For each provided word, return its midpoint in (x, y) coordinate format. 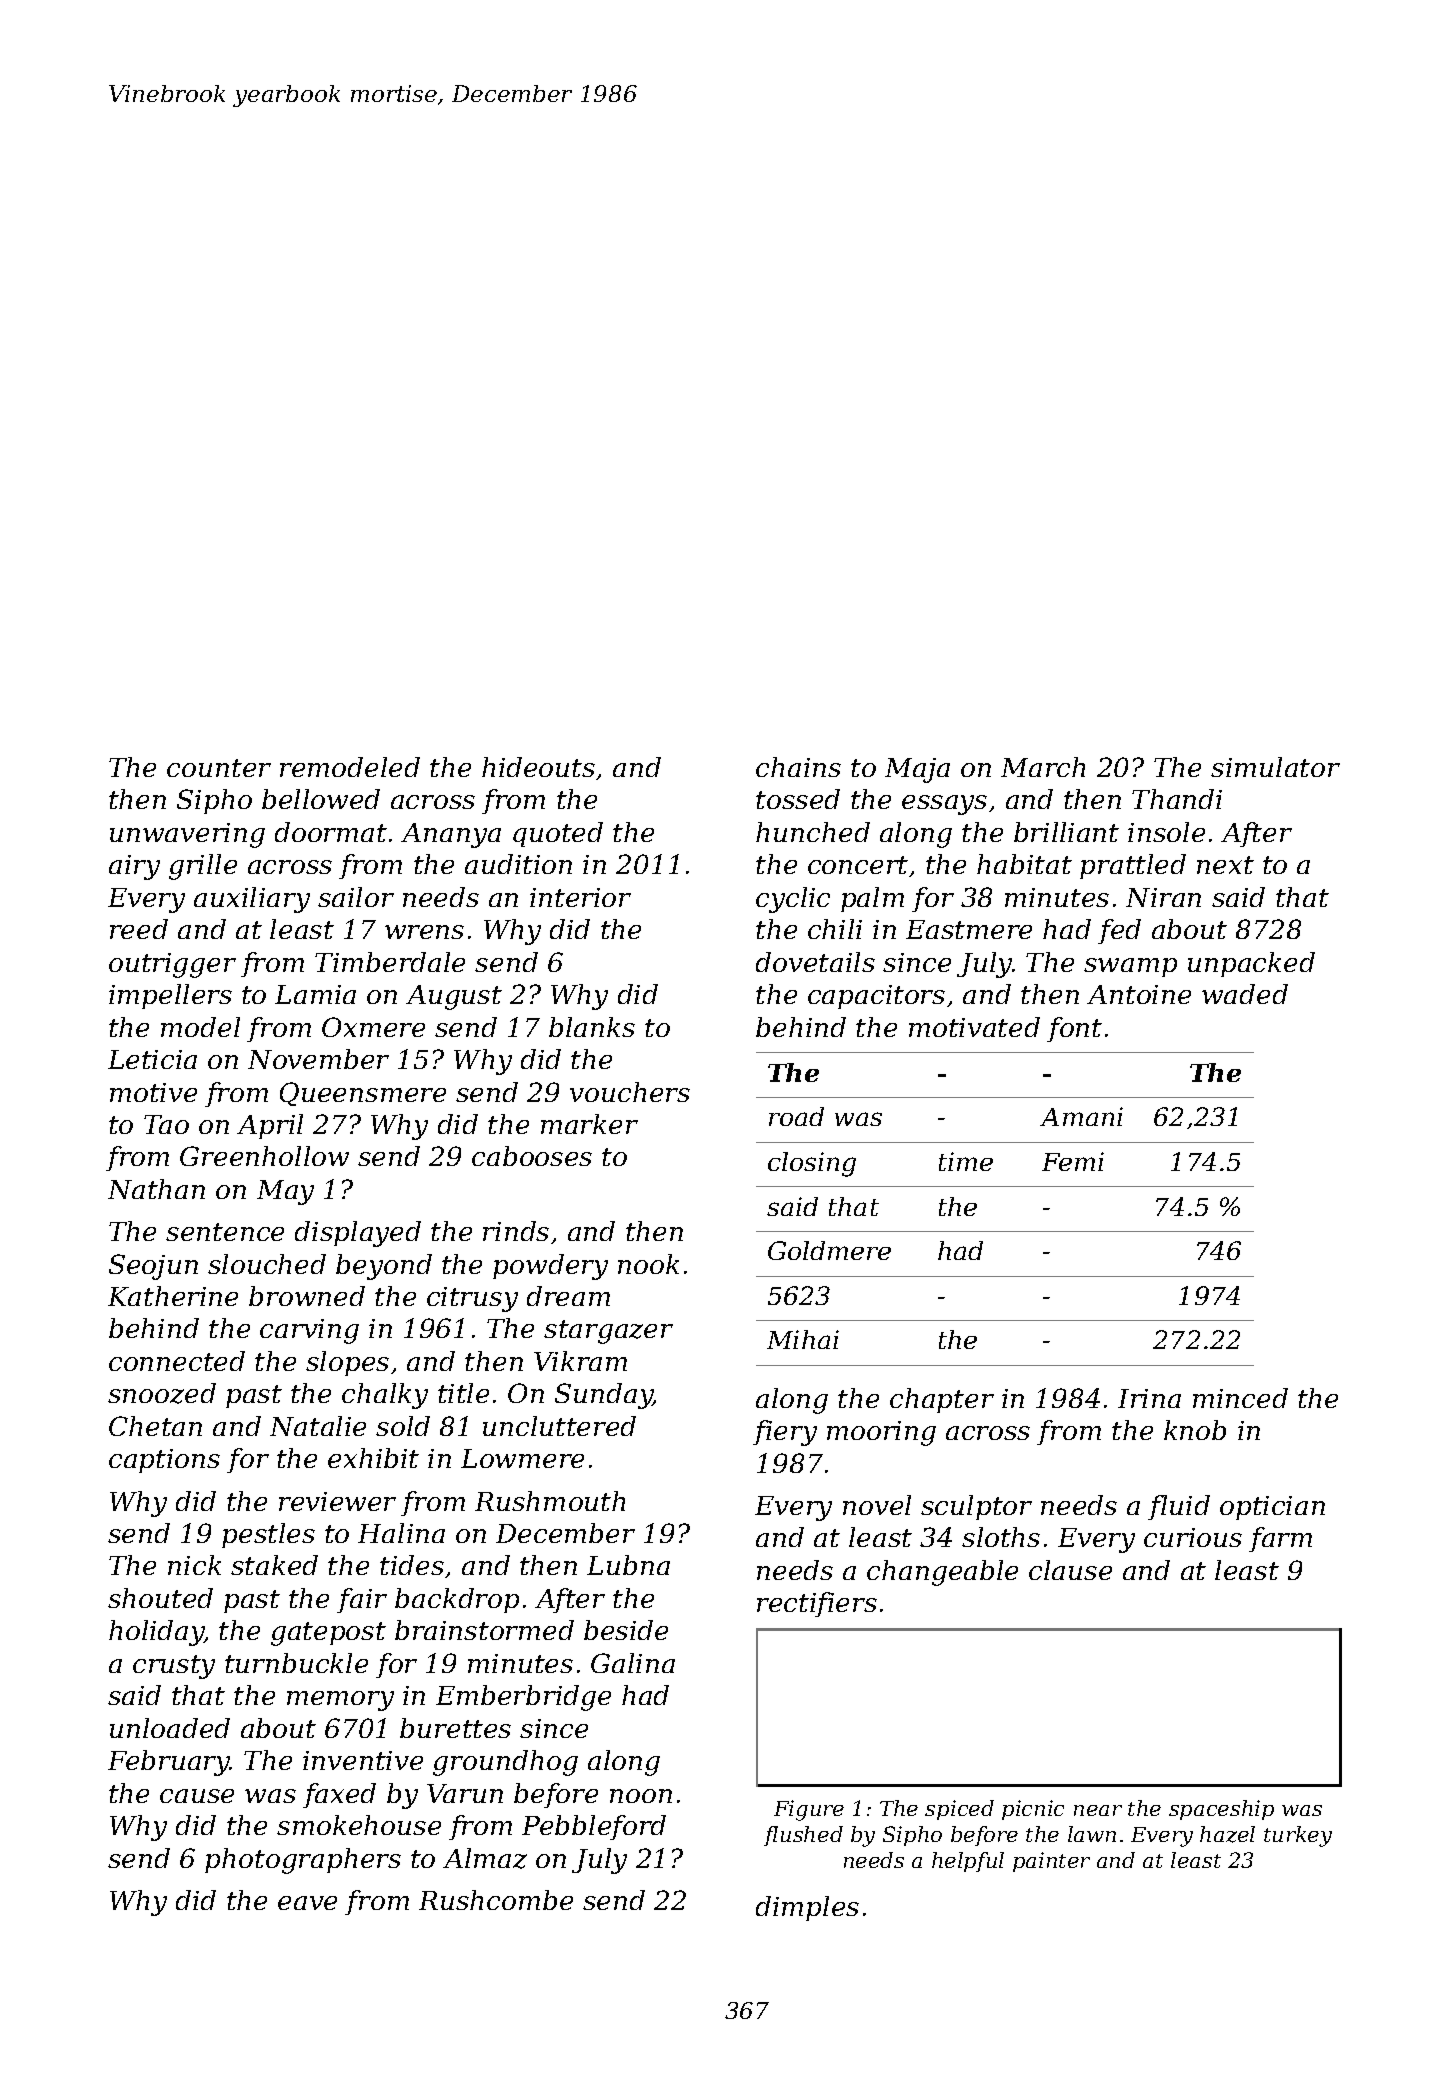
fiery (785, 1433)
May (285, 1192)
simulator (1275, 767)
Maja (917, 770)
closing (812, 1164)
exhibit (373, 1458)
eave (307, 1903)
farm (1280, 1539)
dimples (807, 1908)
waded (1245, 994)
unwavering (187, 835)
